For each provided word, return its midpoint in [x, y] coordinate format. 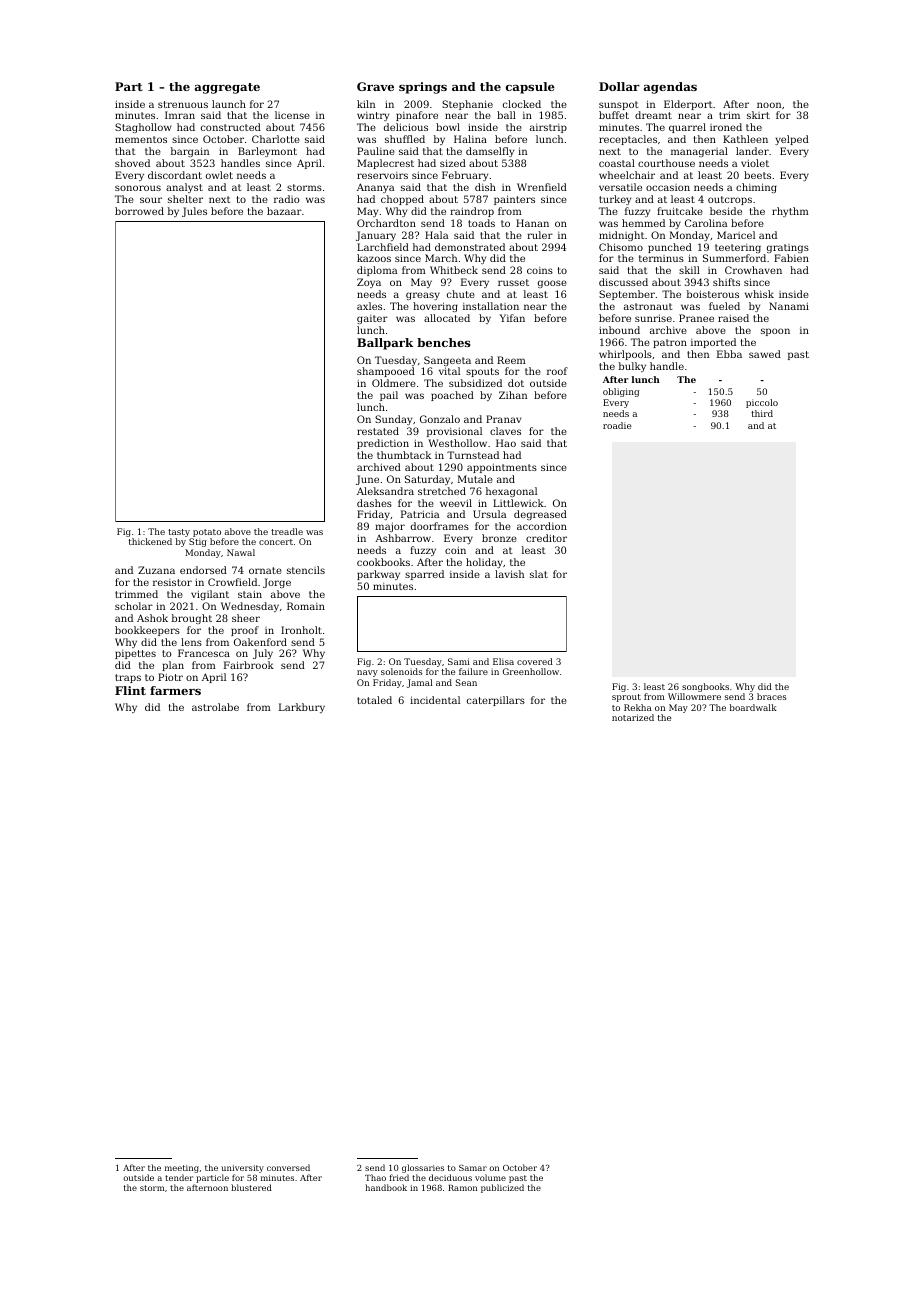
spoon [775, 332]
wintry [373, 116]
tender [179, 1177]
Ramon [462, 1188]
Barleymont [267, 152]
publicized [502, 1188]
